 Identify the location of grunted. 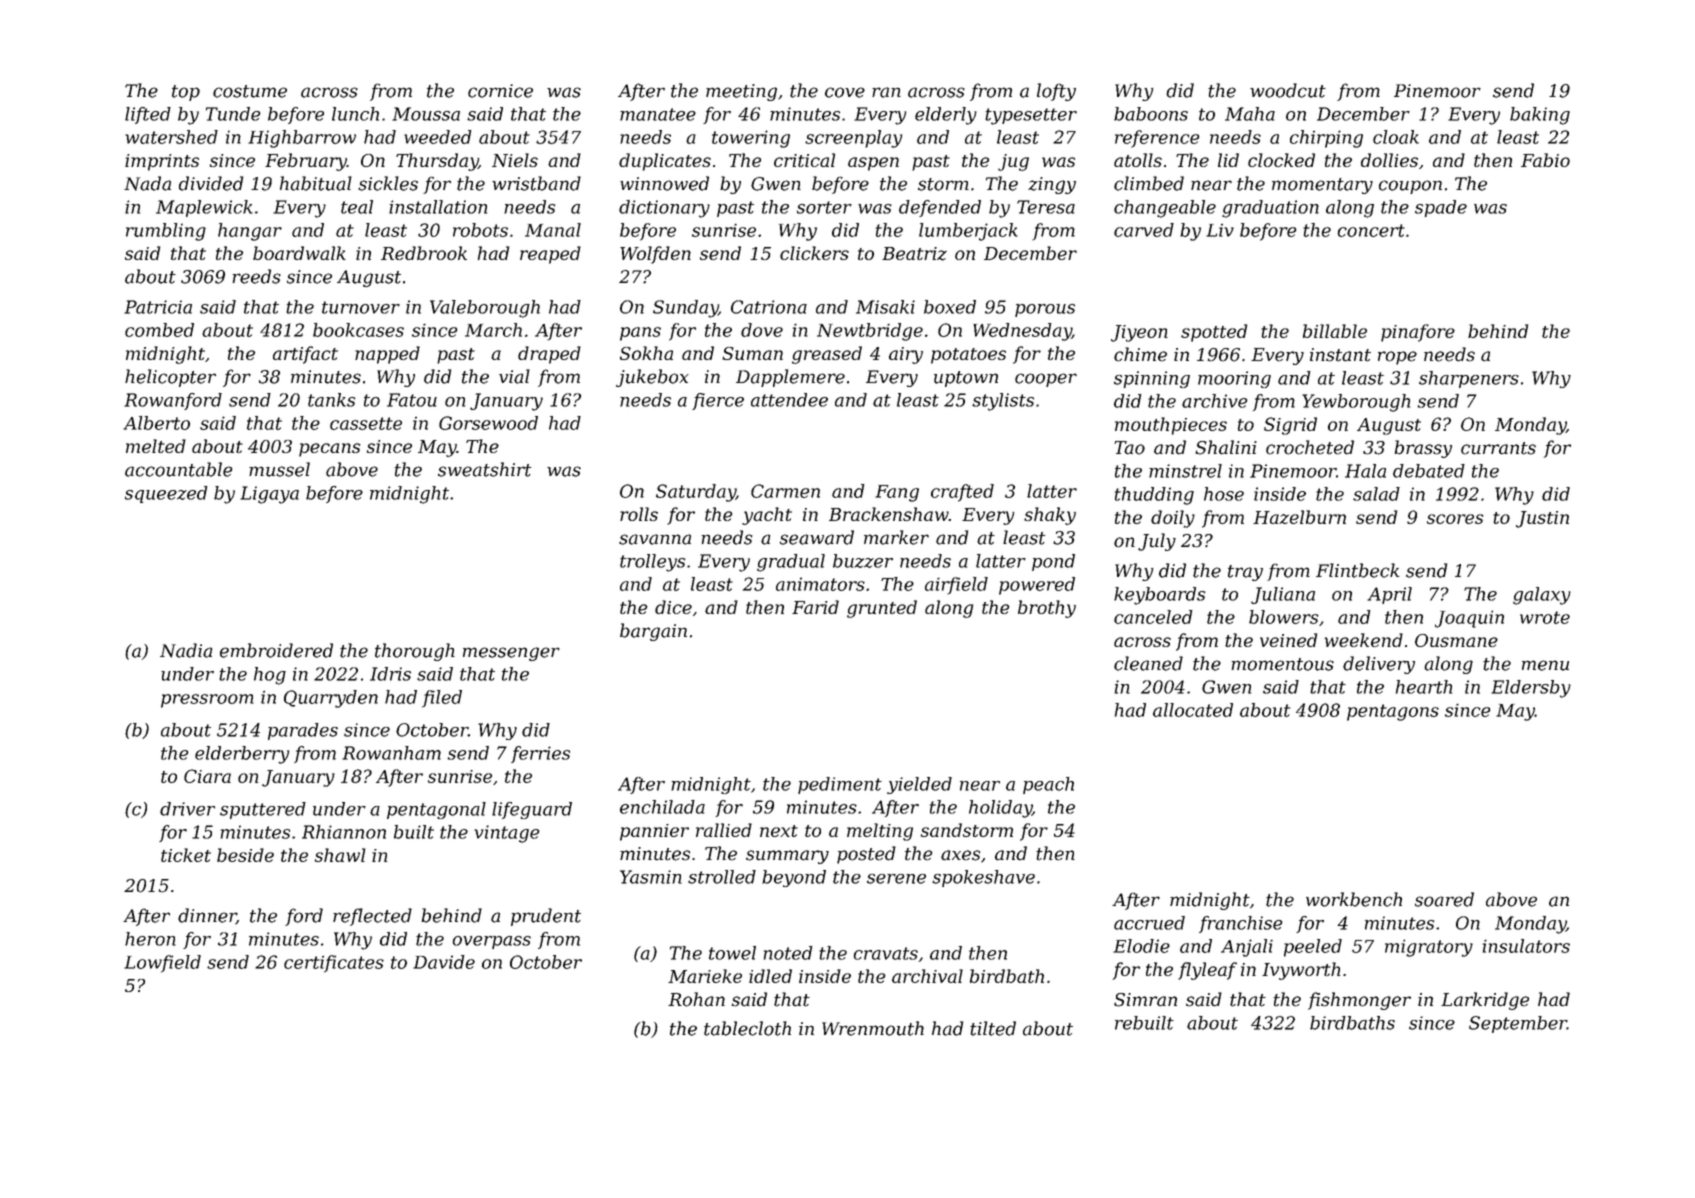
(882, 609).
